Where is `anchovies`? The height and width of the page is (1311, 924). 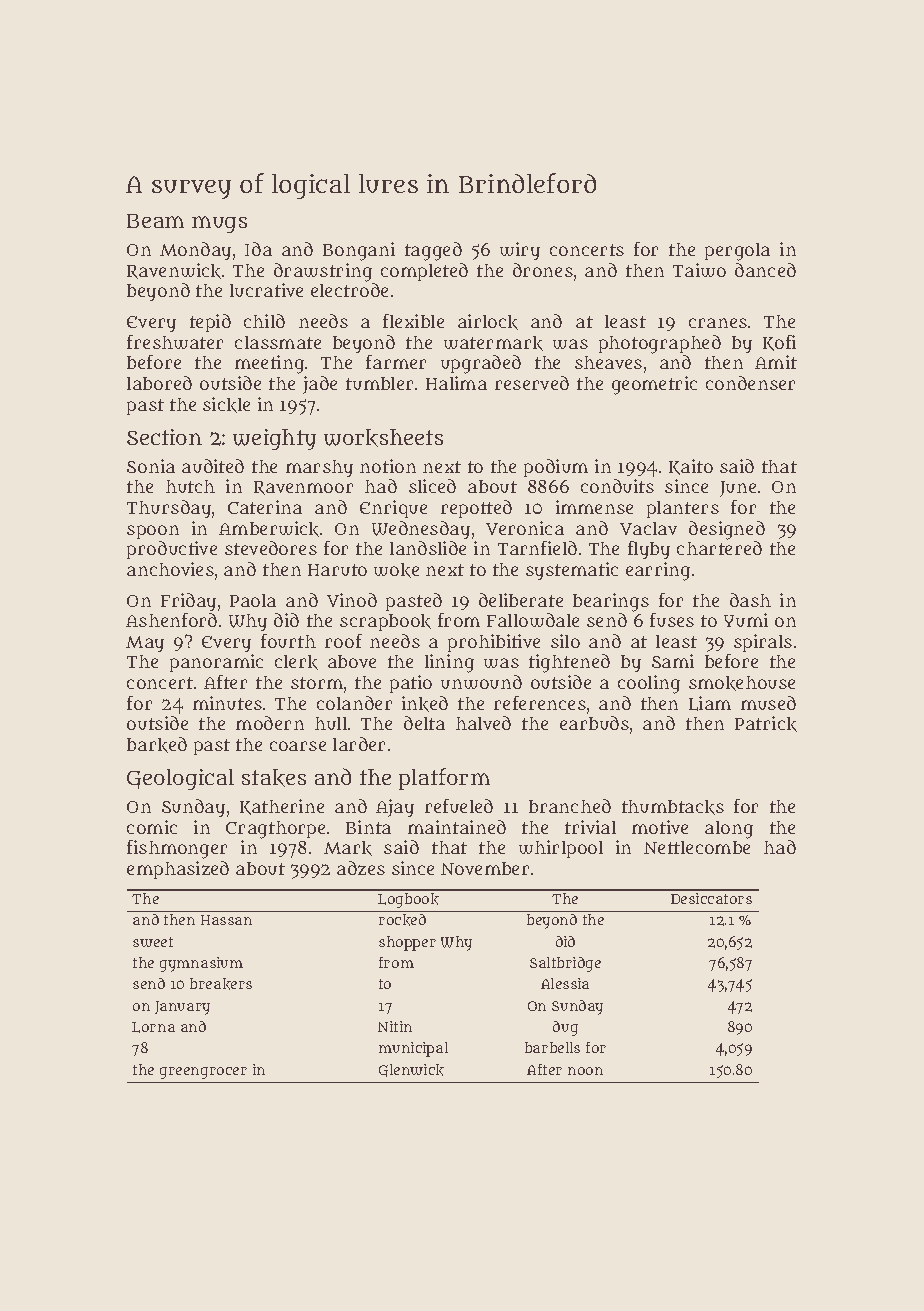 anchovies is located at coordinates (170, 569).
